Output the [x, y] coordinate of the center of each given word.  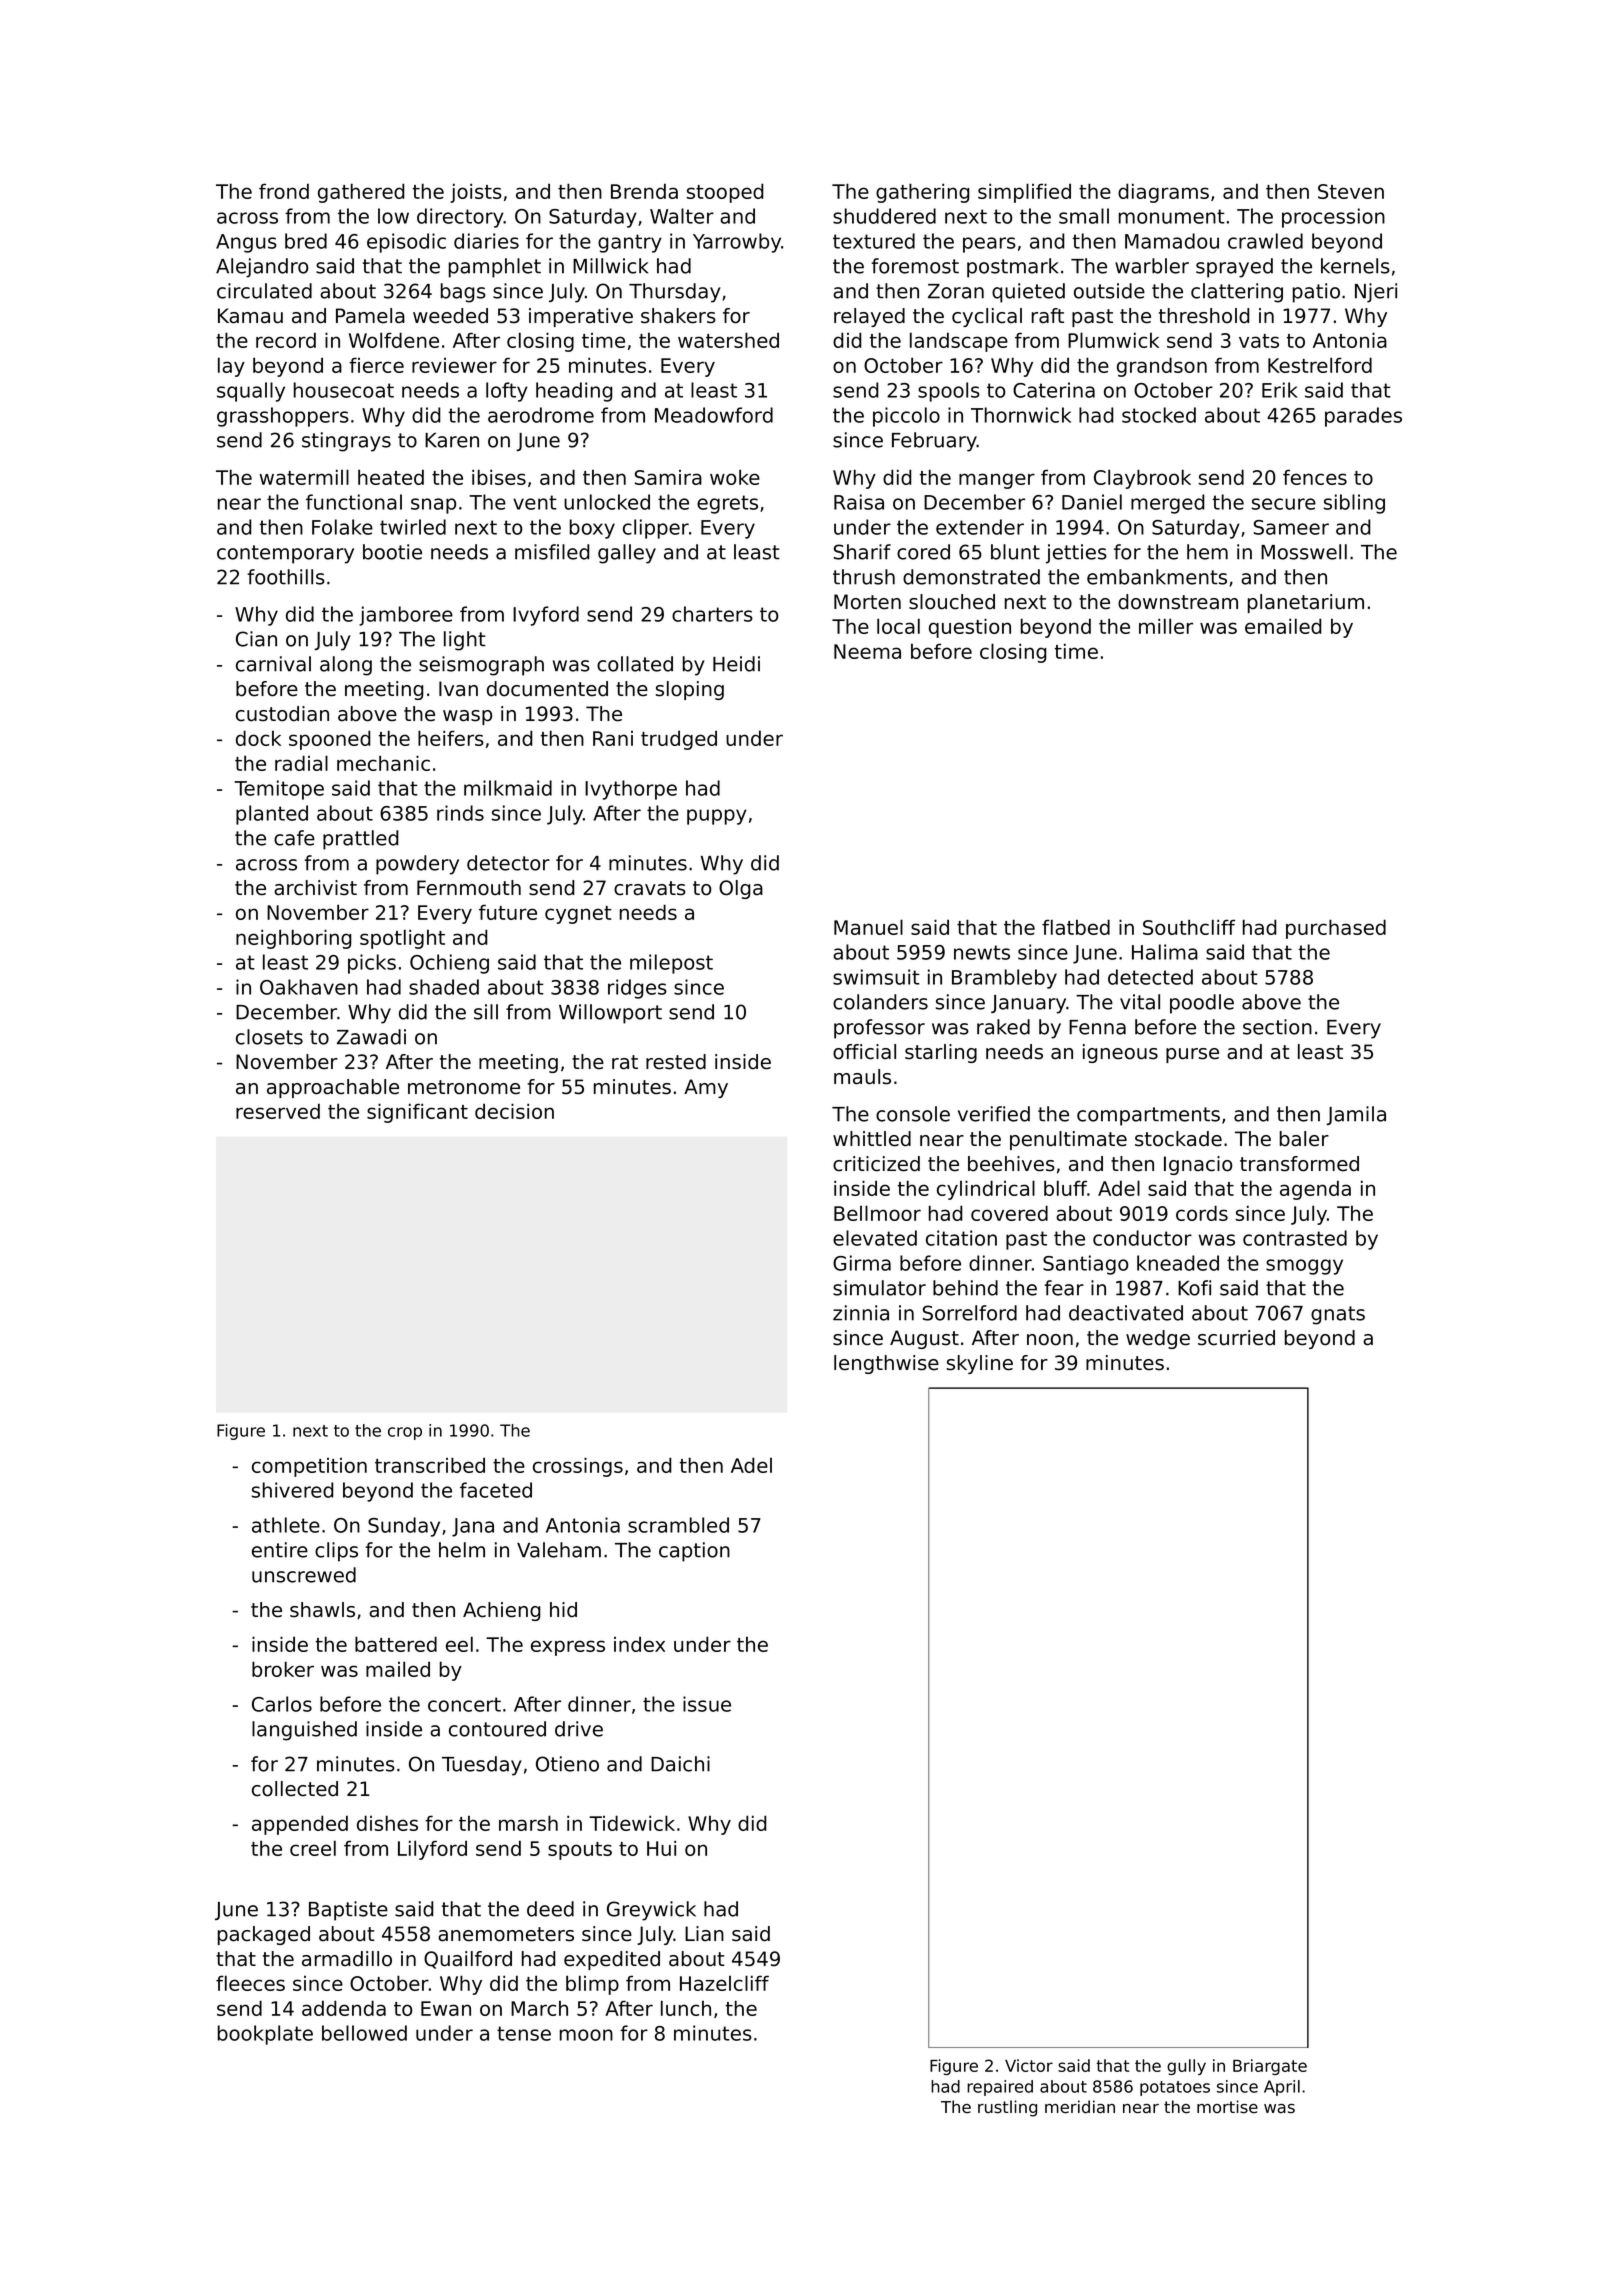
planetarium [1306, 603]
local [898, 626]
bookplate [265, 2035]
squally [251, 392]
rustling [1007, 2108]
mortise [1227, 2107]
